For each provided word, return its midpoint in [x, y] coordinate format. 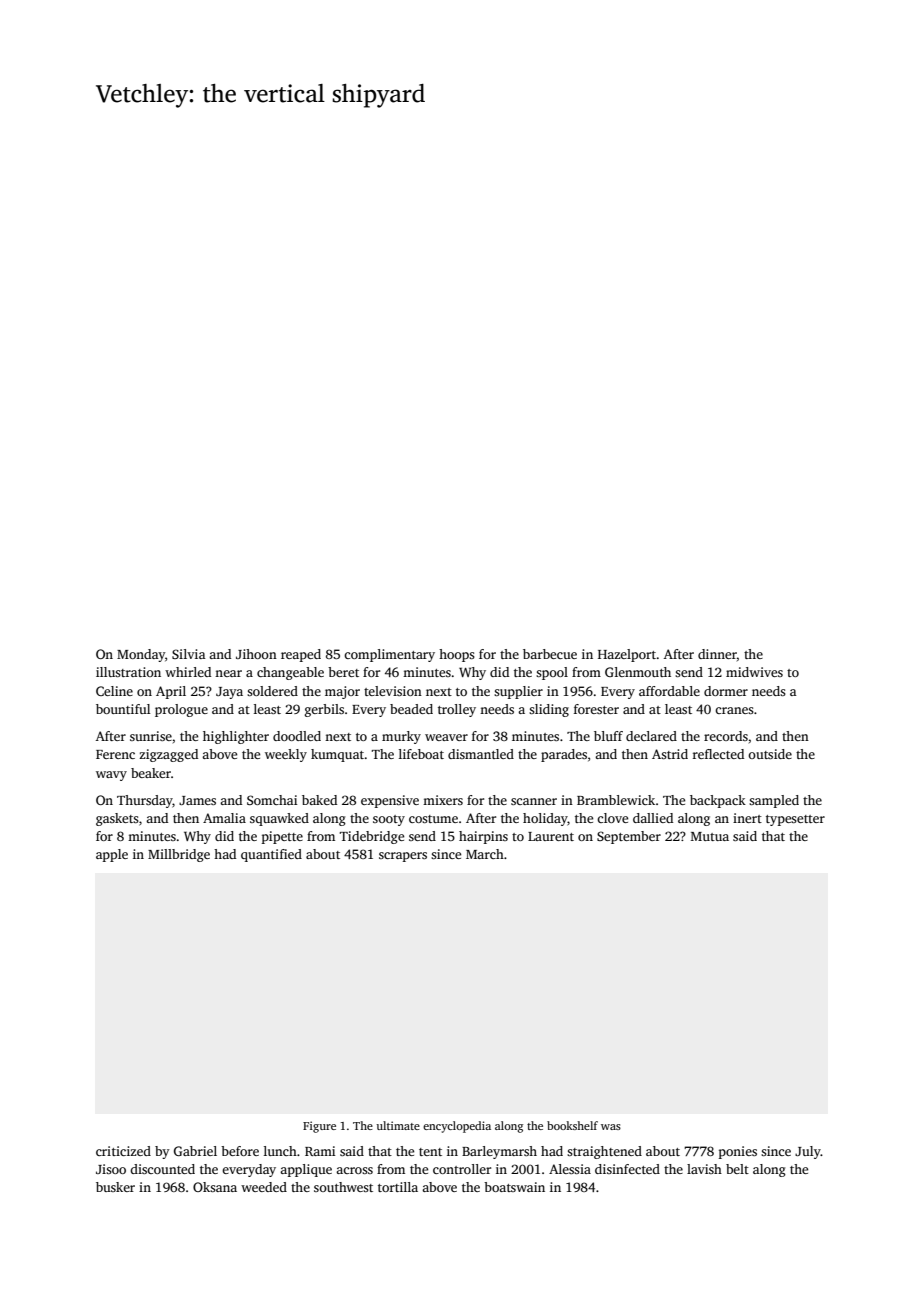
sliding [549, 710]
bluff [608, 736]
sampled [774, 801]
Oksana [215, 1187]
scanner [534, 801]
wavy [111, 776]
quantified [271, 855]
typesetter [795, 820]
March [485, 854]
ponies [738, 1152]
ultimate [398, 1125]
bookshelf [572, 1125]
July [808, 1152]
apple [112, 855]
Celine [114, 691]
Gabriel [195, 1151]
